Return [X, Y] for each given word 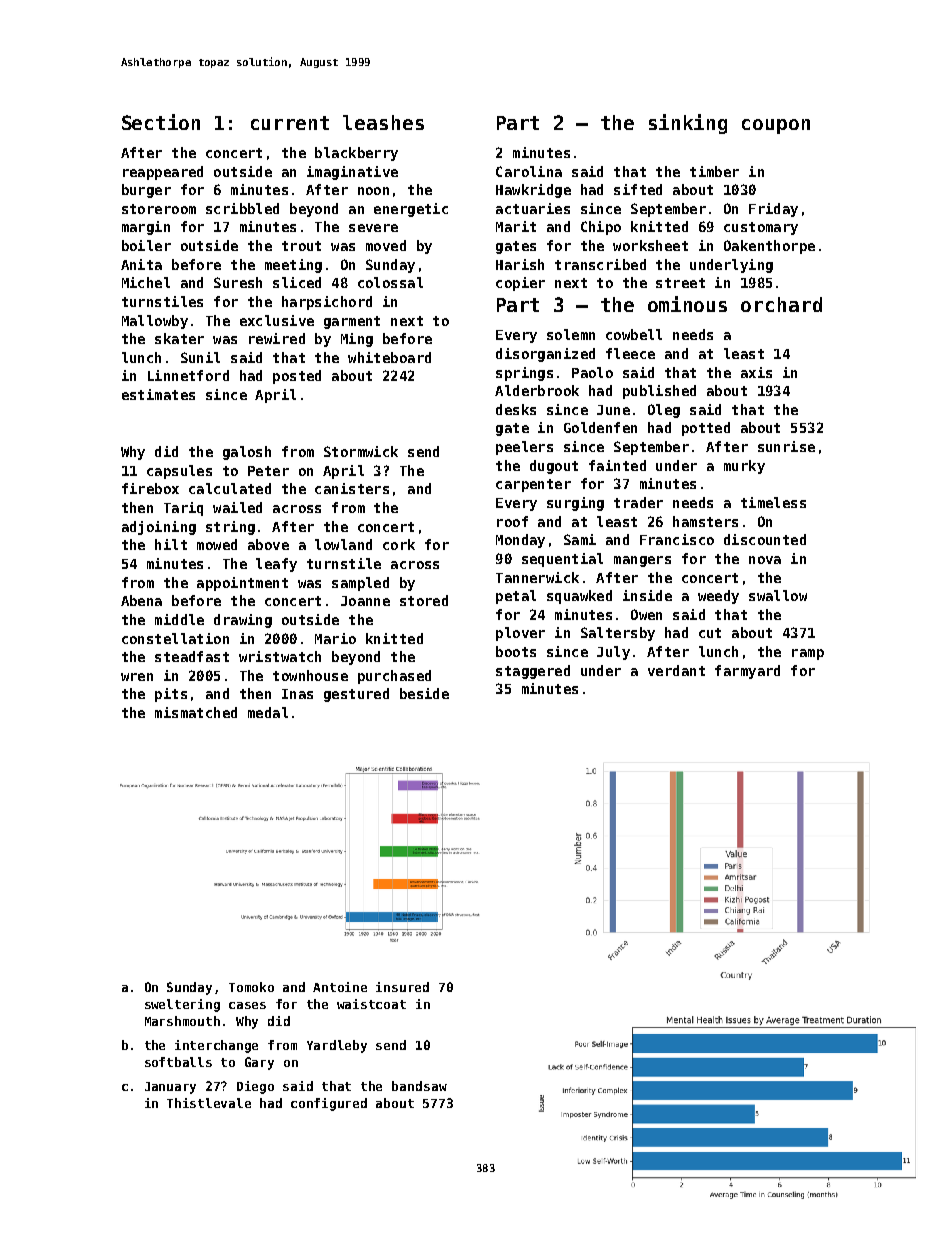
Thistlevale [209, 1103]
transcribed [600, 264]
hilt [171, 544]
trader [638, 502]
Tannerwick [537, 577]
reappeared [163, 173]
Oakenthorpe [769, 247]
